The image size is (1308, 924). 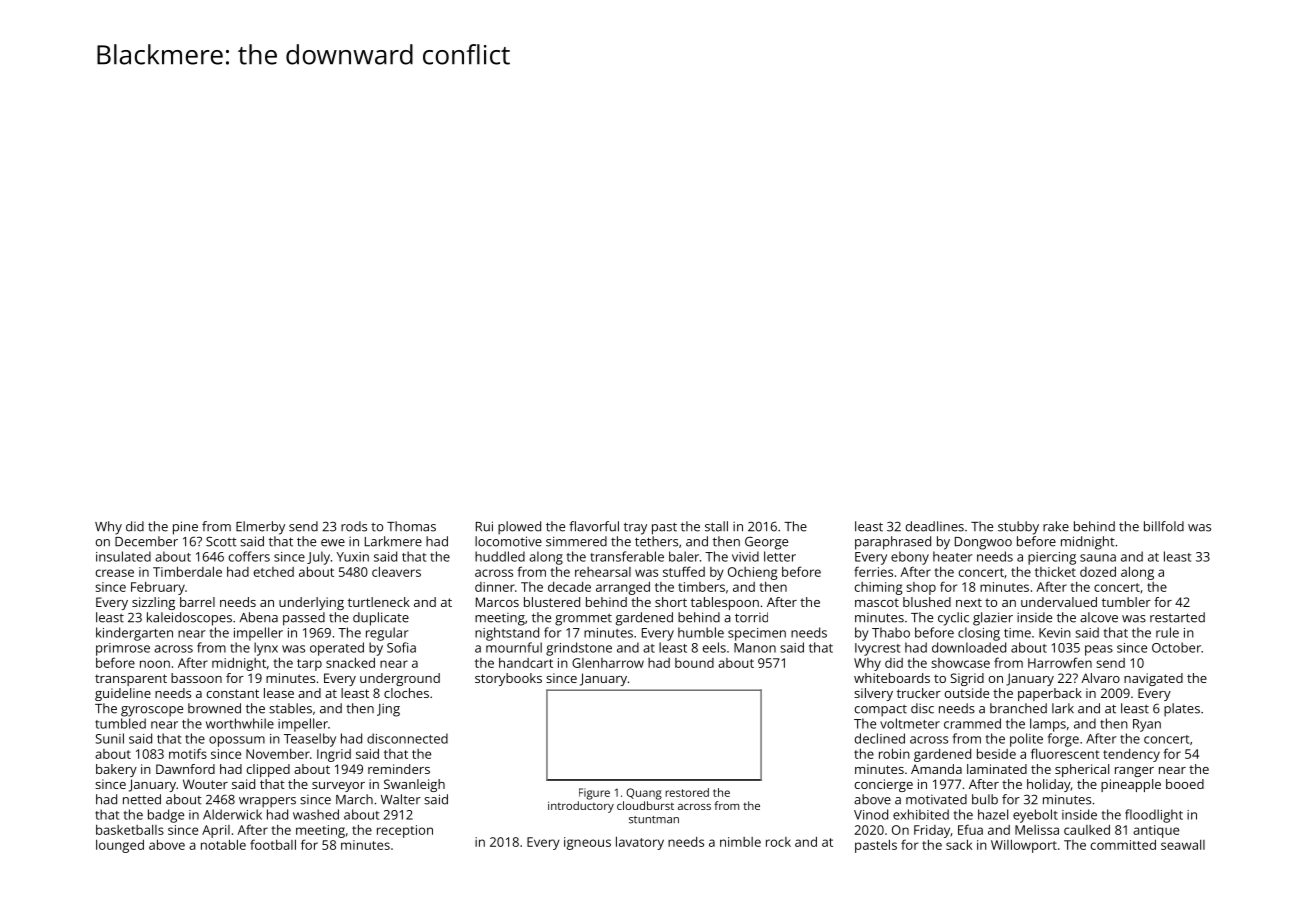 What do you see at coordinates (338, 787) in the screenshot?
I see `surveyor` at bounding box center [338, 787].
